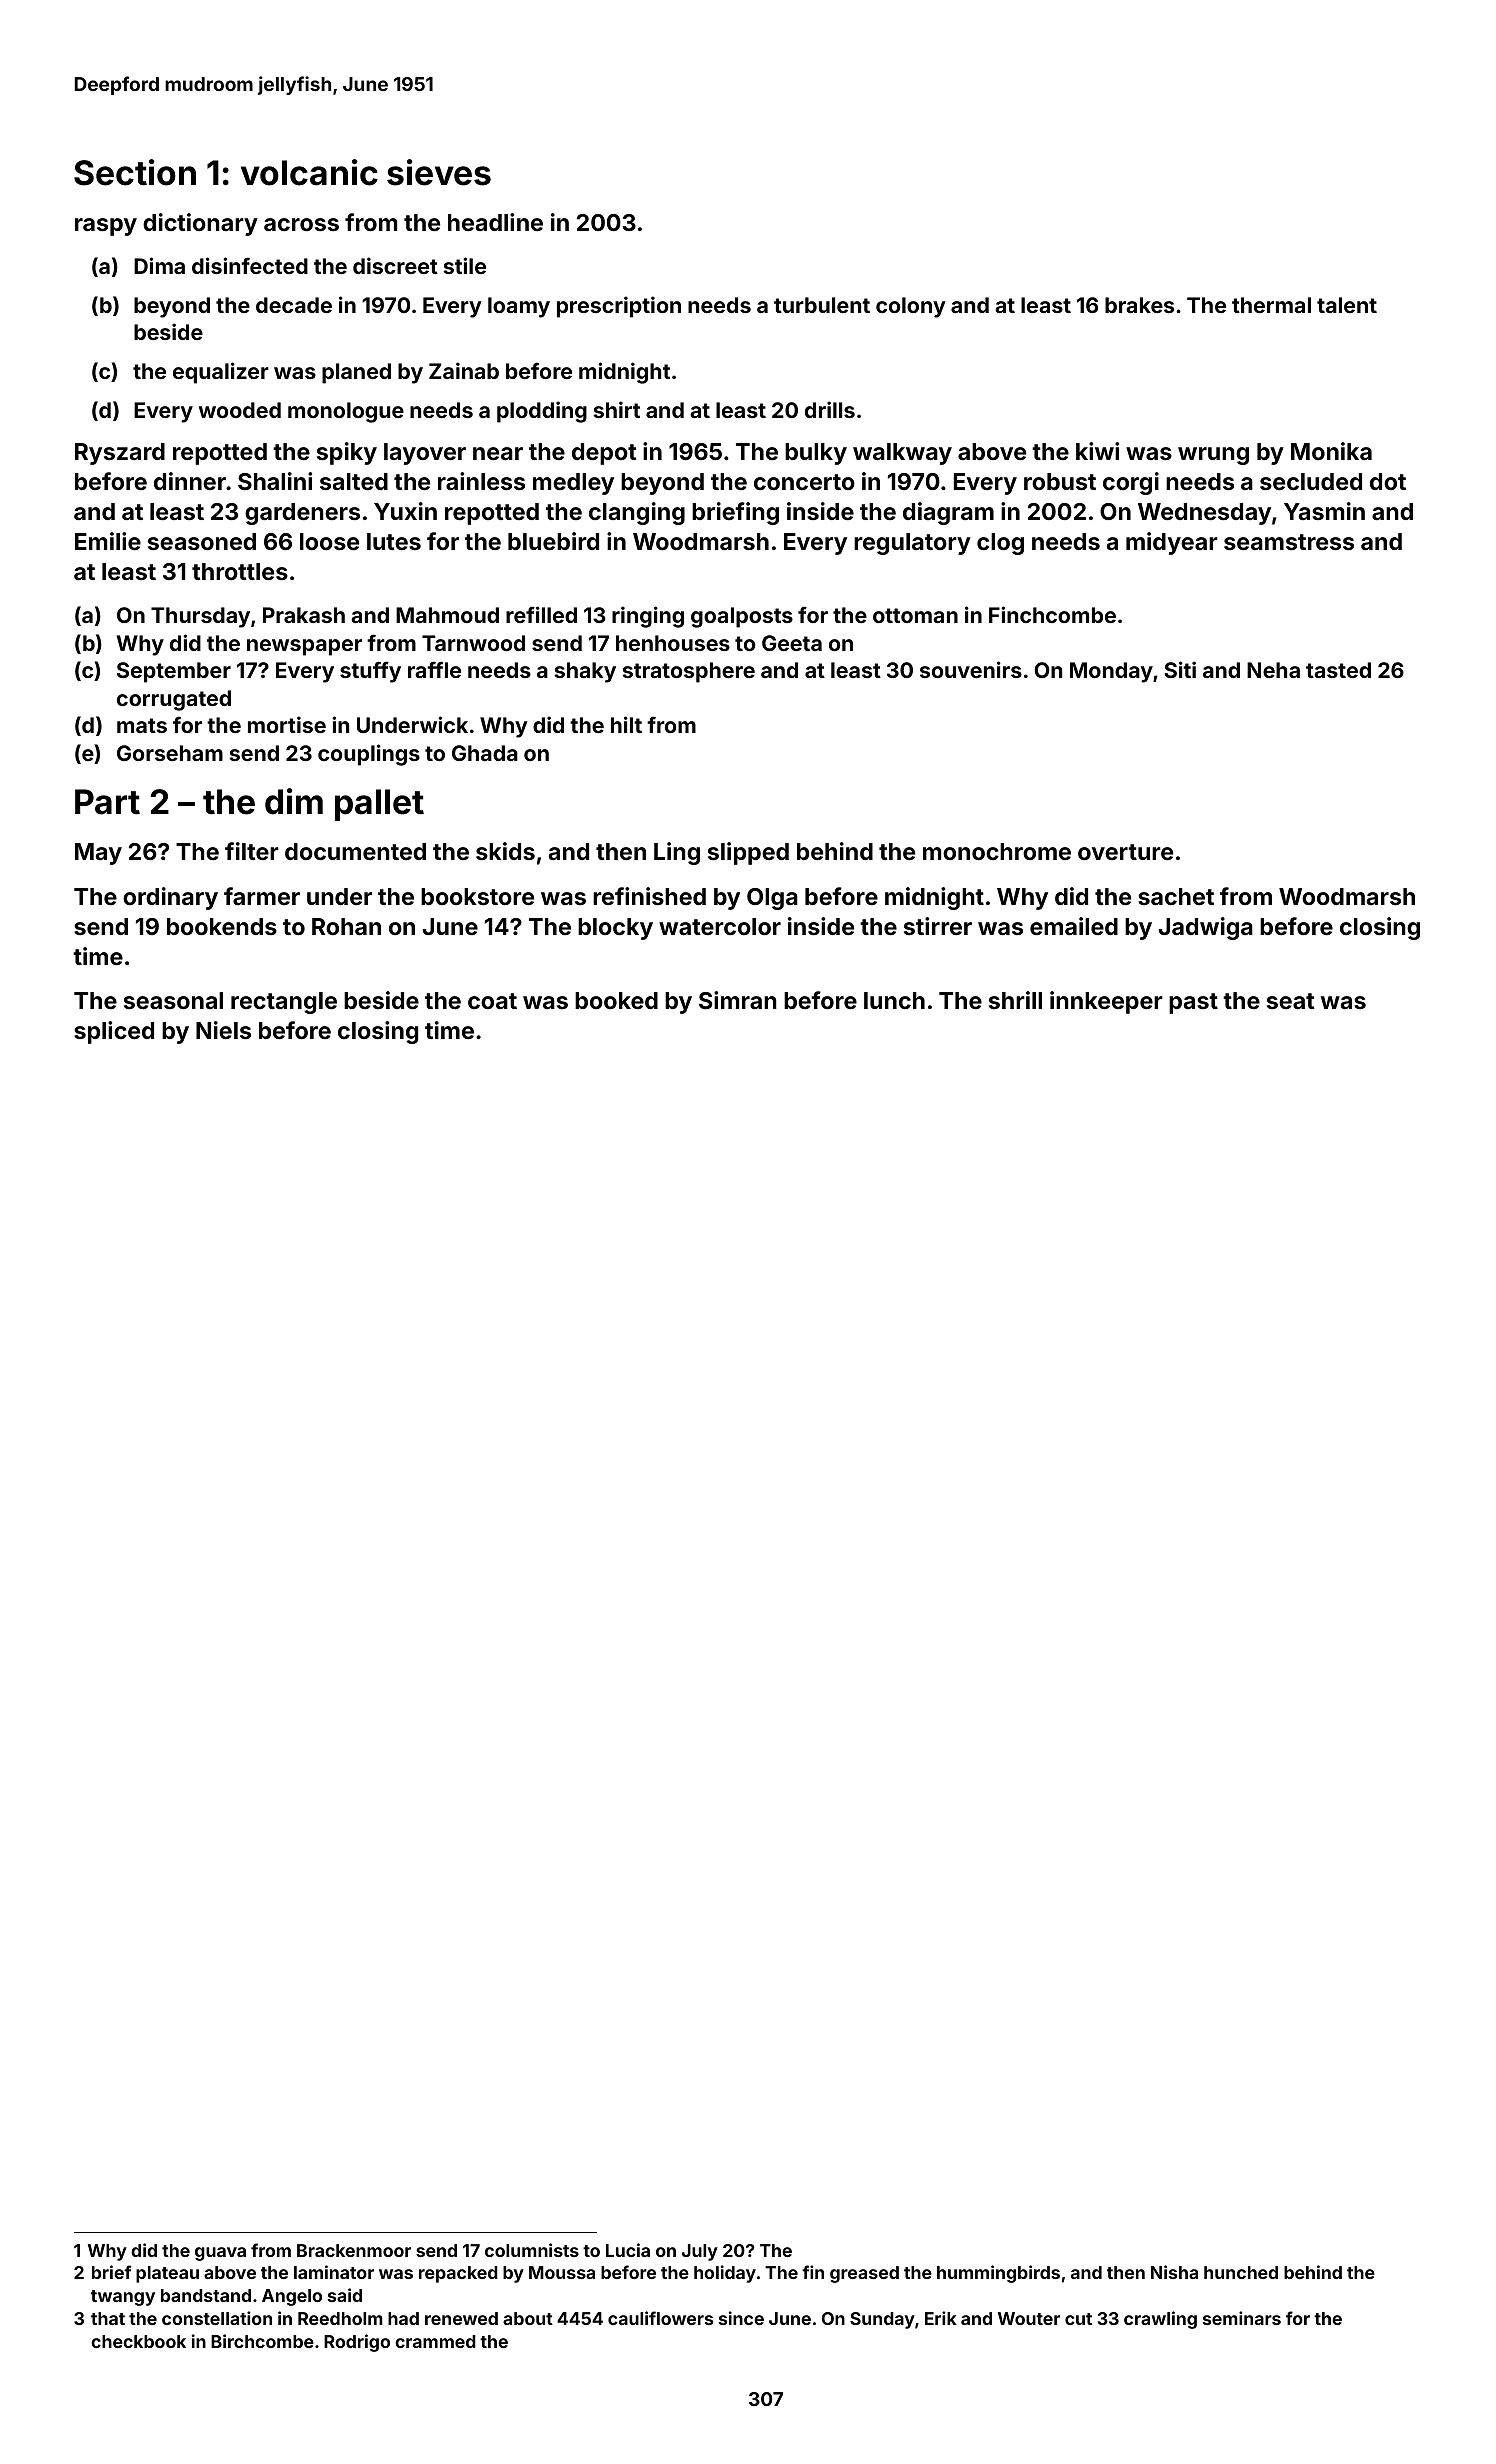 Image resolution: width=1496 pixels, height=2464 pixels. I want to click on Niels, so click(223, 1030).
